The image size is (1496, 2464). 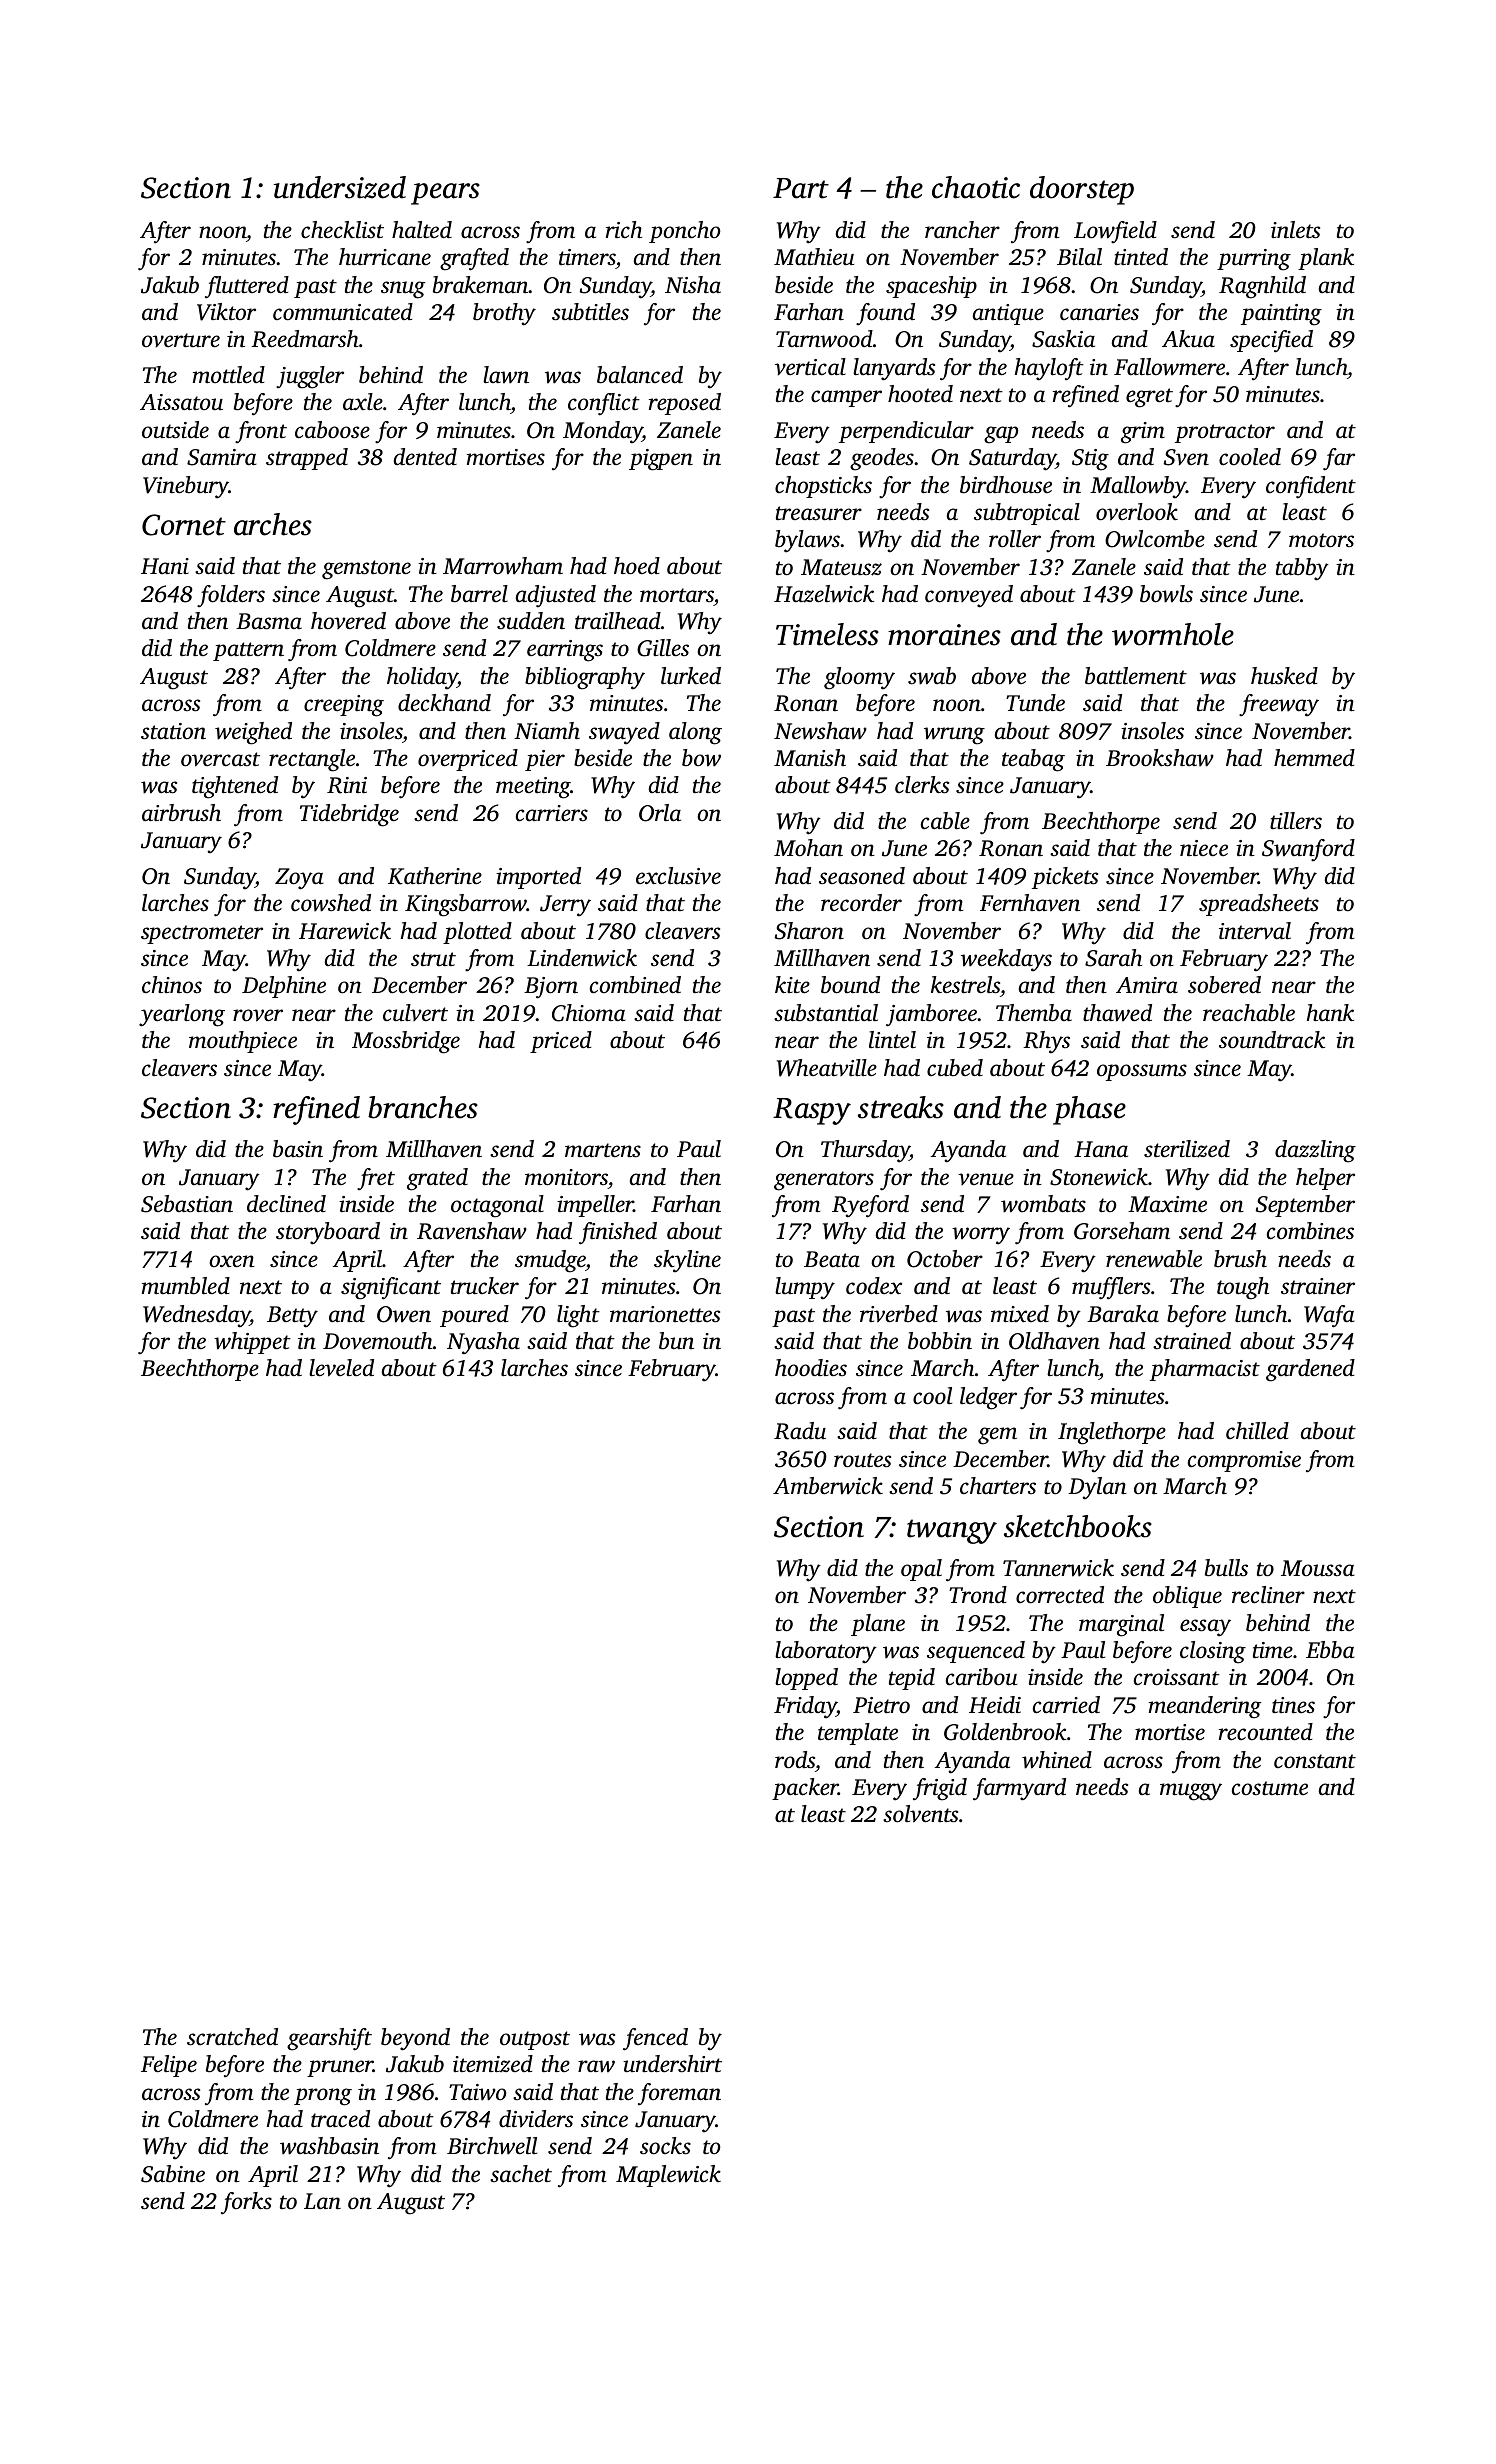 I want to click on Amberwick, so click(x=828, y=1486).
